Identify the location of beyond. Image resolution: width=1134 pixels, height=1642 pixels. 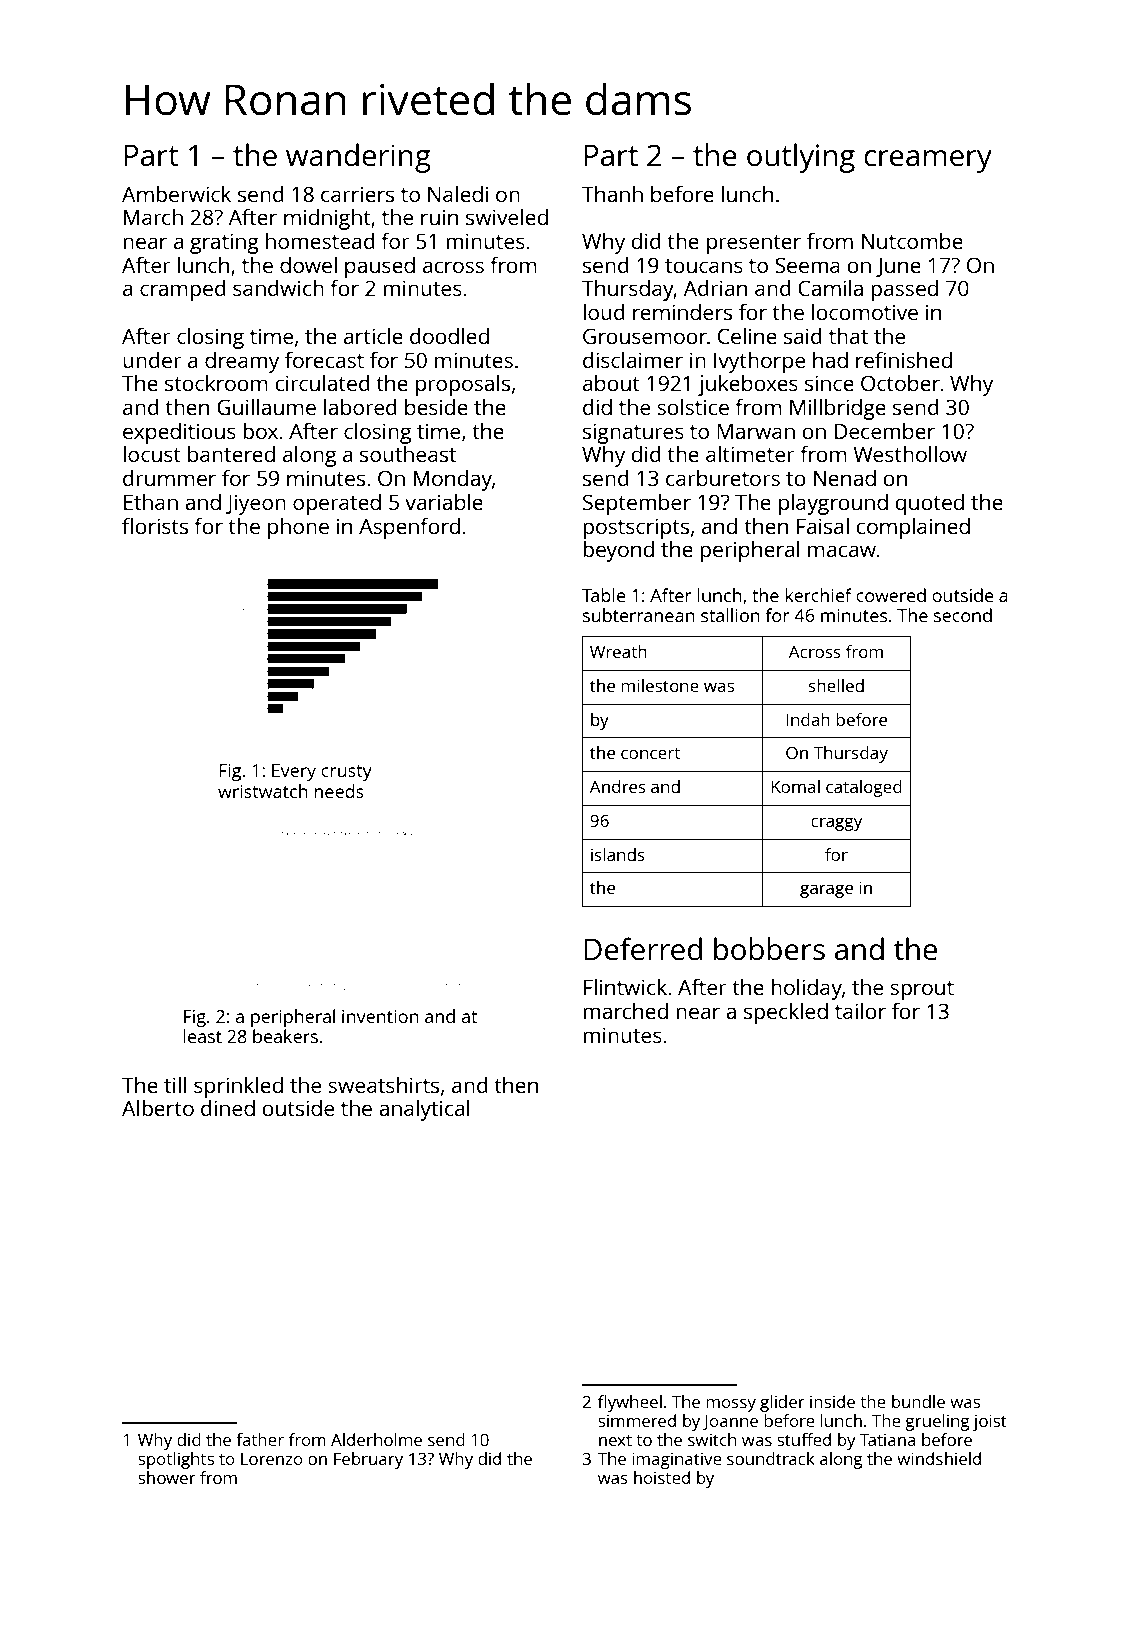
(618, 551).
